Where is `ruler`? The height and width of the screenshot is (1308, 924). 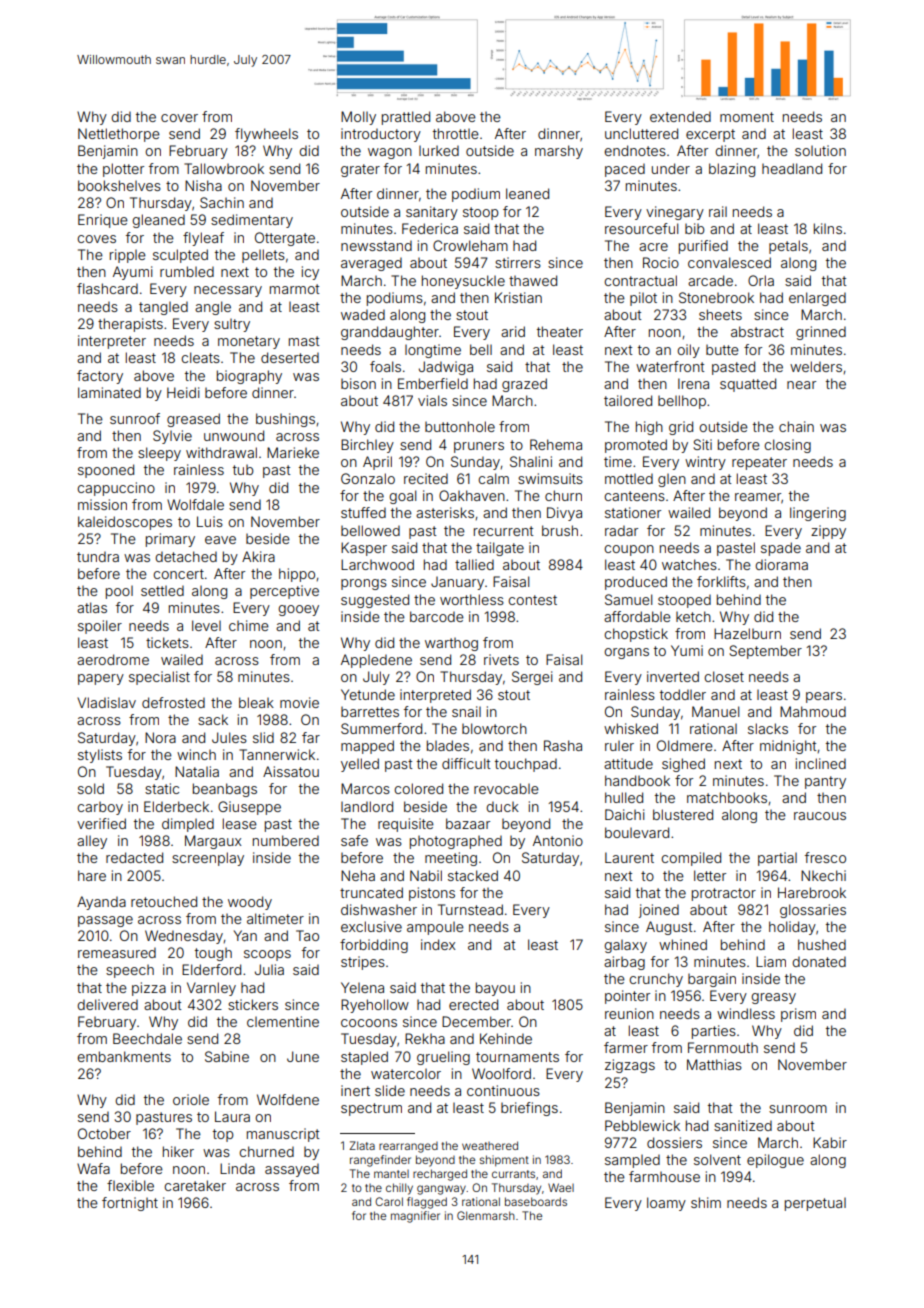
ruler is located at coordinates (619, 746).
